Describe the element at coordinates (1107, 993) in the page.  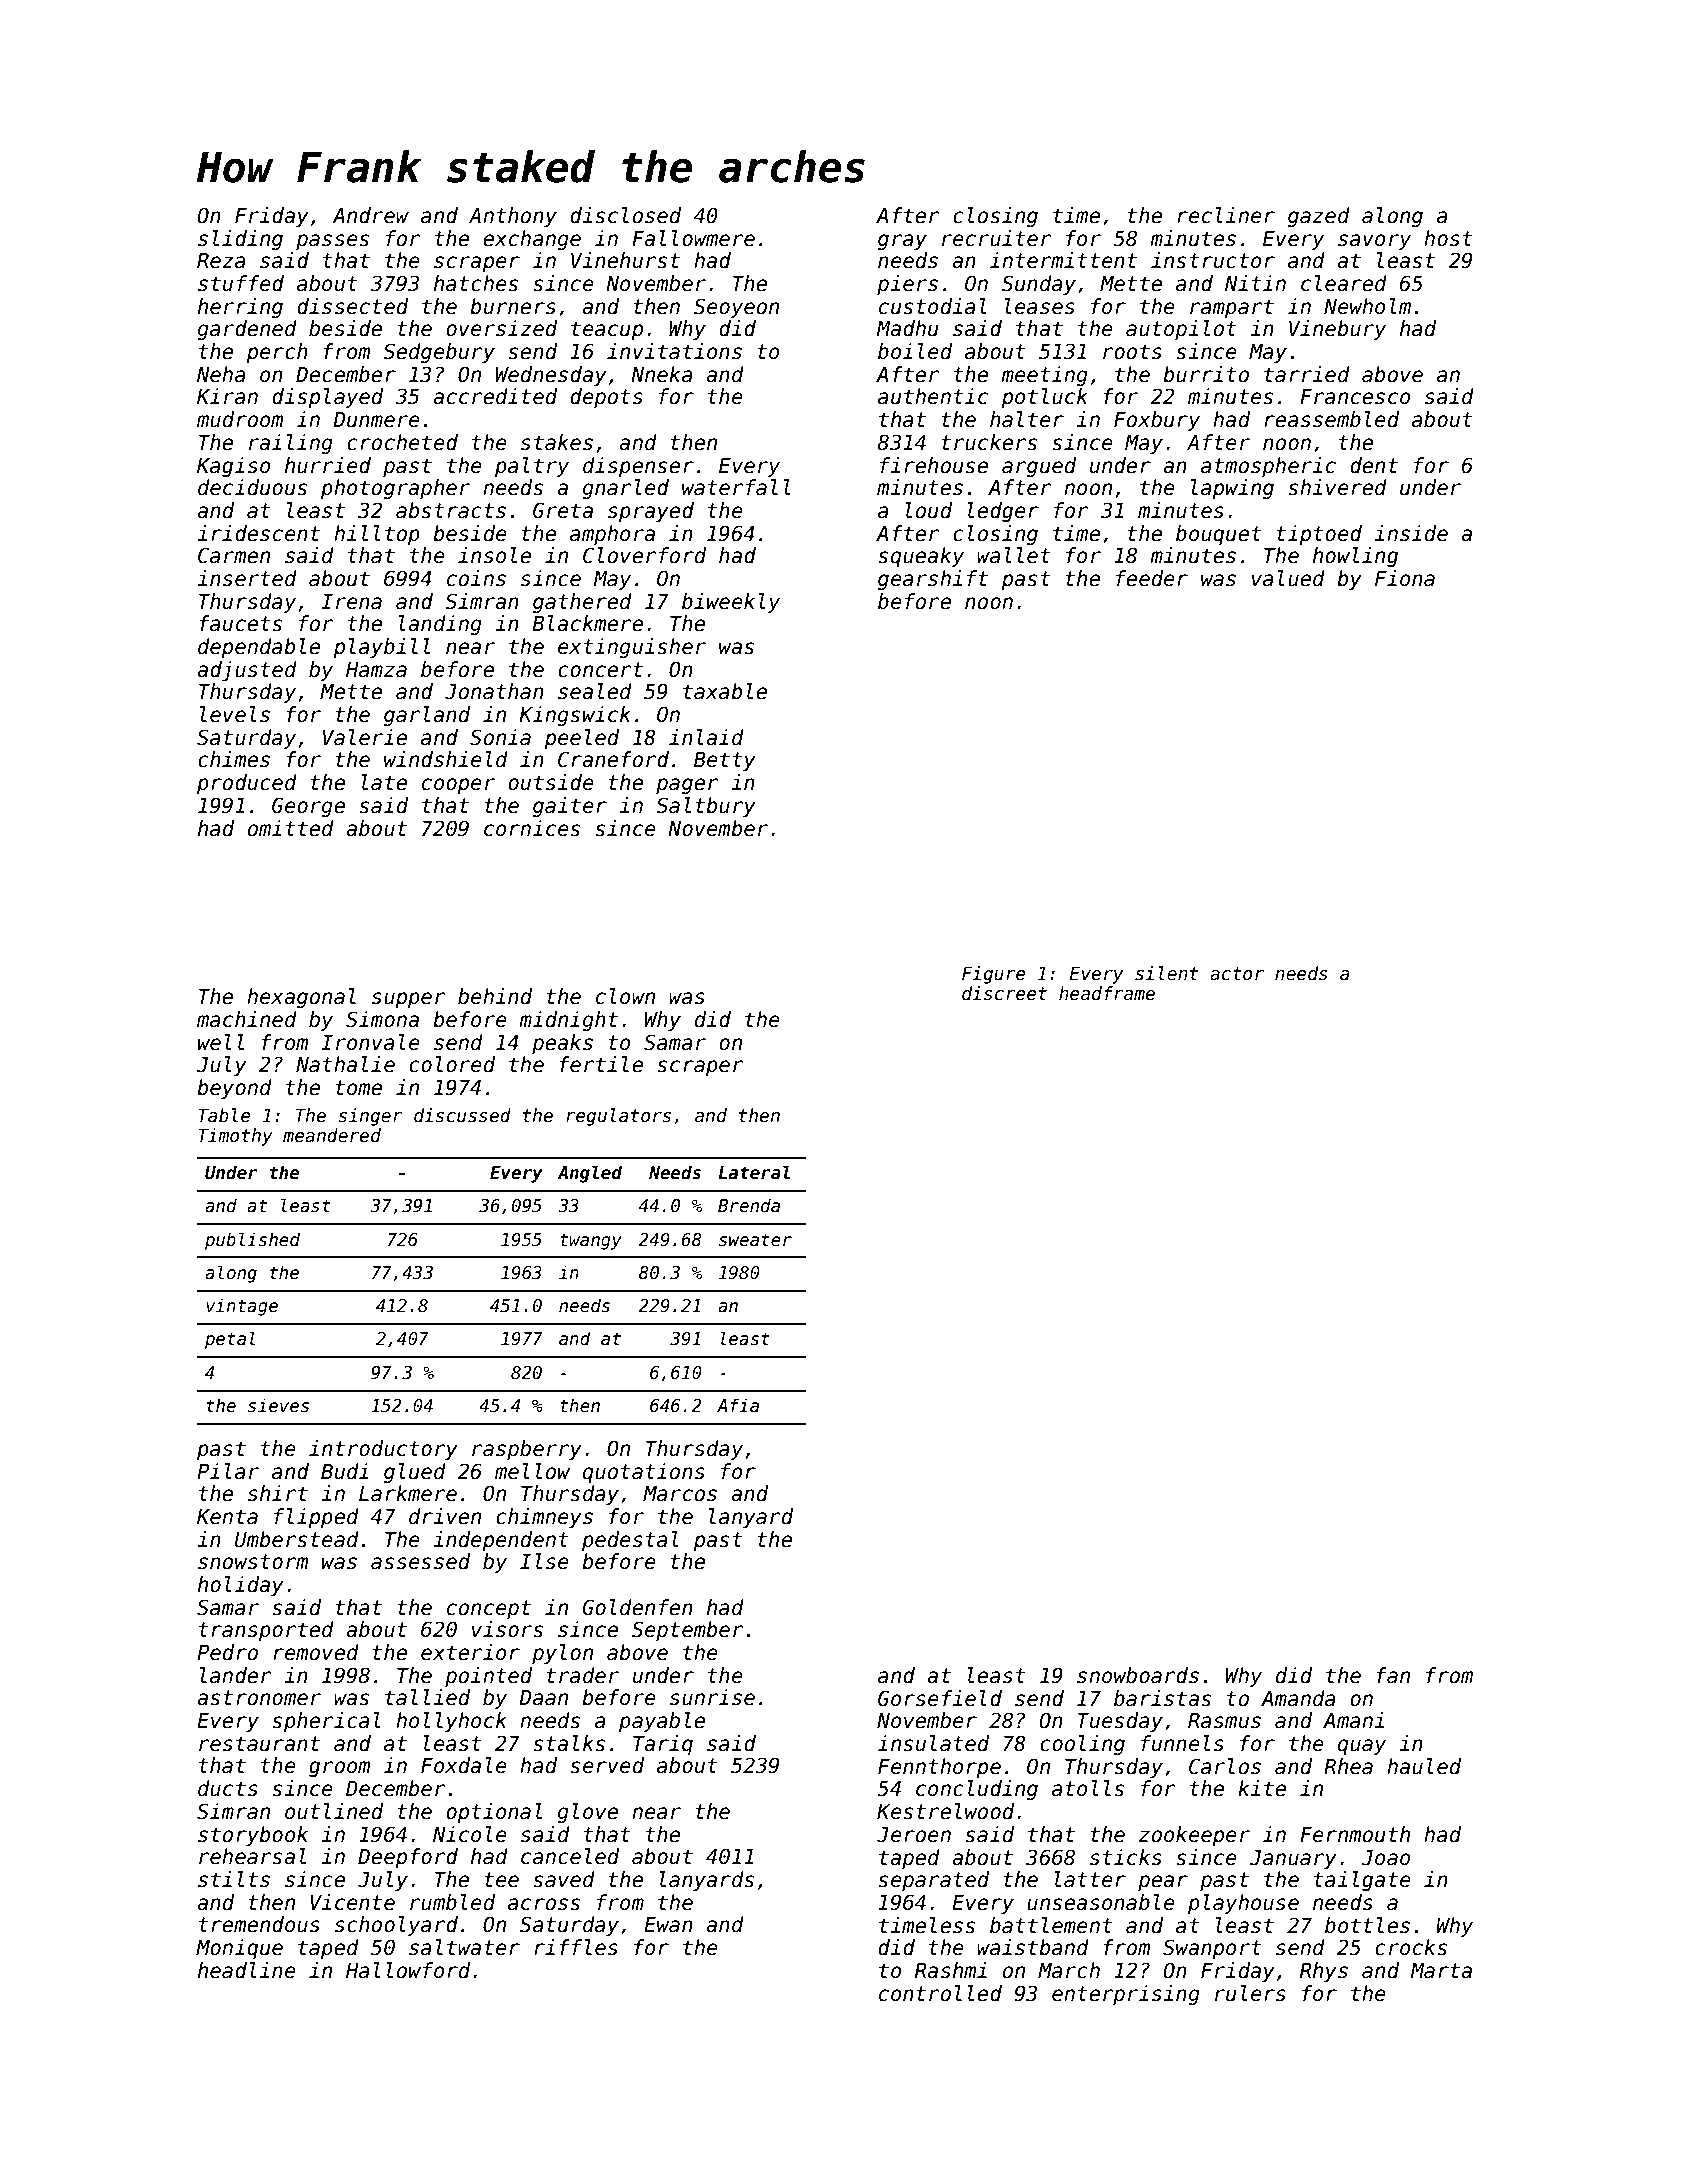
I see `headframe` at that location.
